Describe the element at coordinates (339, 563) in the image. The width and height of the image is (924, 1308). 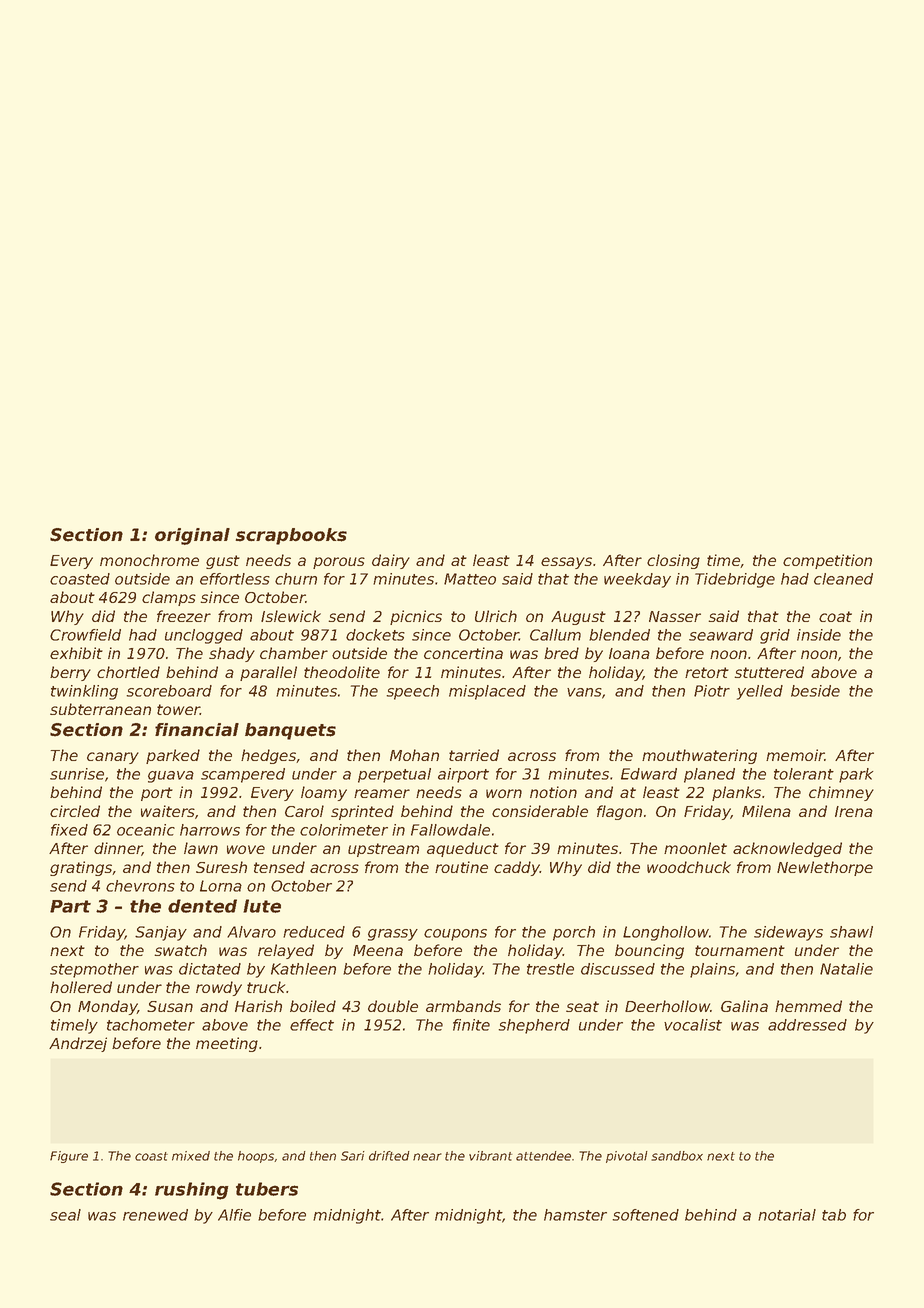
I see `porous` at that location.
